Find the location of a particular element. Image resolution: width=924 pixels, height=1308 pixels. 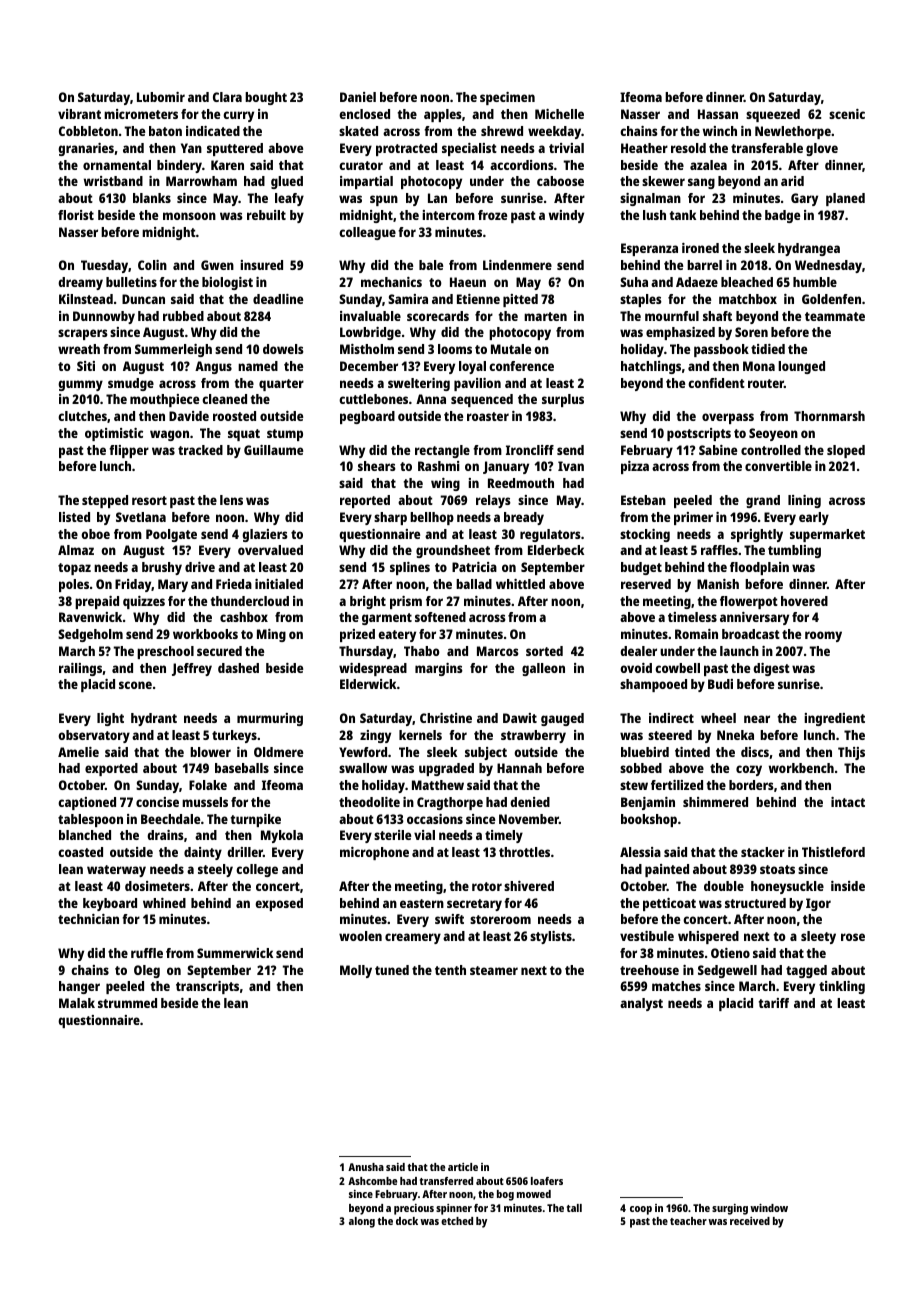

stoats is located at coordinates (777, 869).
